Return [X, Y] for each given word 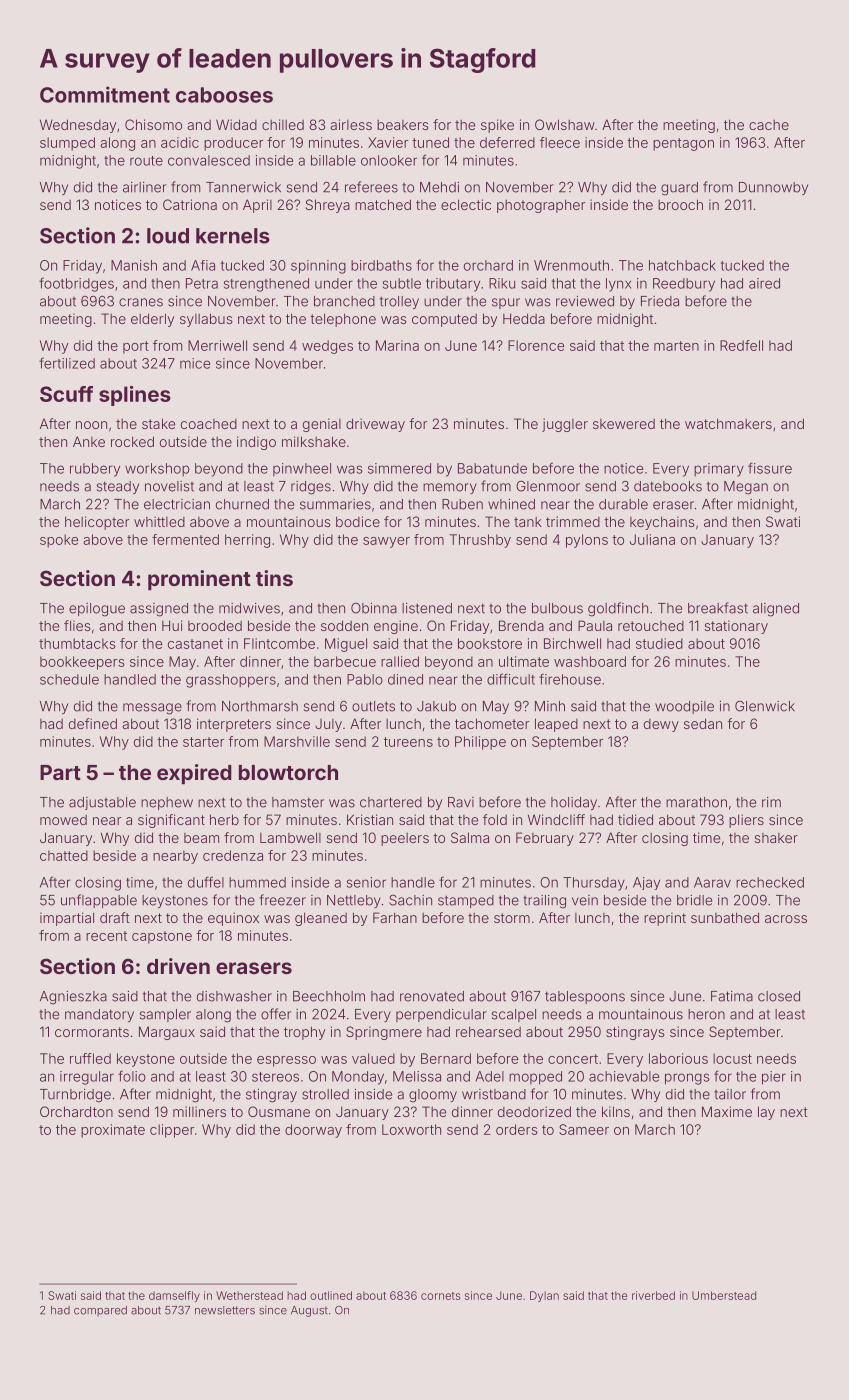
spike [497, 126]
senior [366, 882]
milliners [199, 1111]
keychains [662, 523]
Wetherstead [249, 1295]
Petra [202, 283]
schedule [69, 679]
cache [769, 125]
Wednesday [78, 126]
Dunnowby [773, 188]
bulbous [557, 608]
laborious [678, 1058]
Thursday [594, 884]
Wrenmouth [571, 265]
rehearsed [488, 1031]
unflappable [99, 901]
